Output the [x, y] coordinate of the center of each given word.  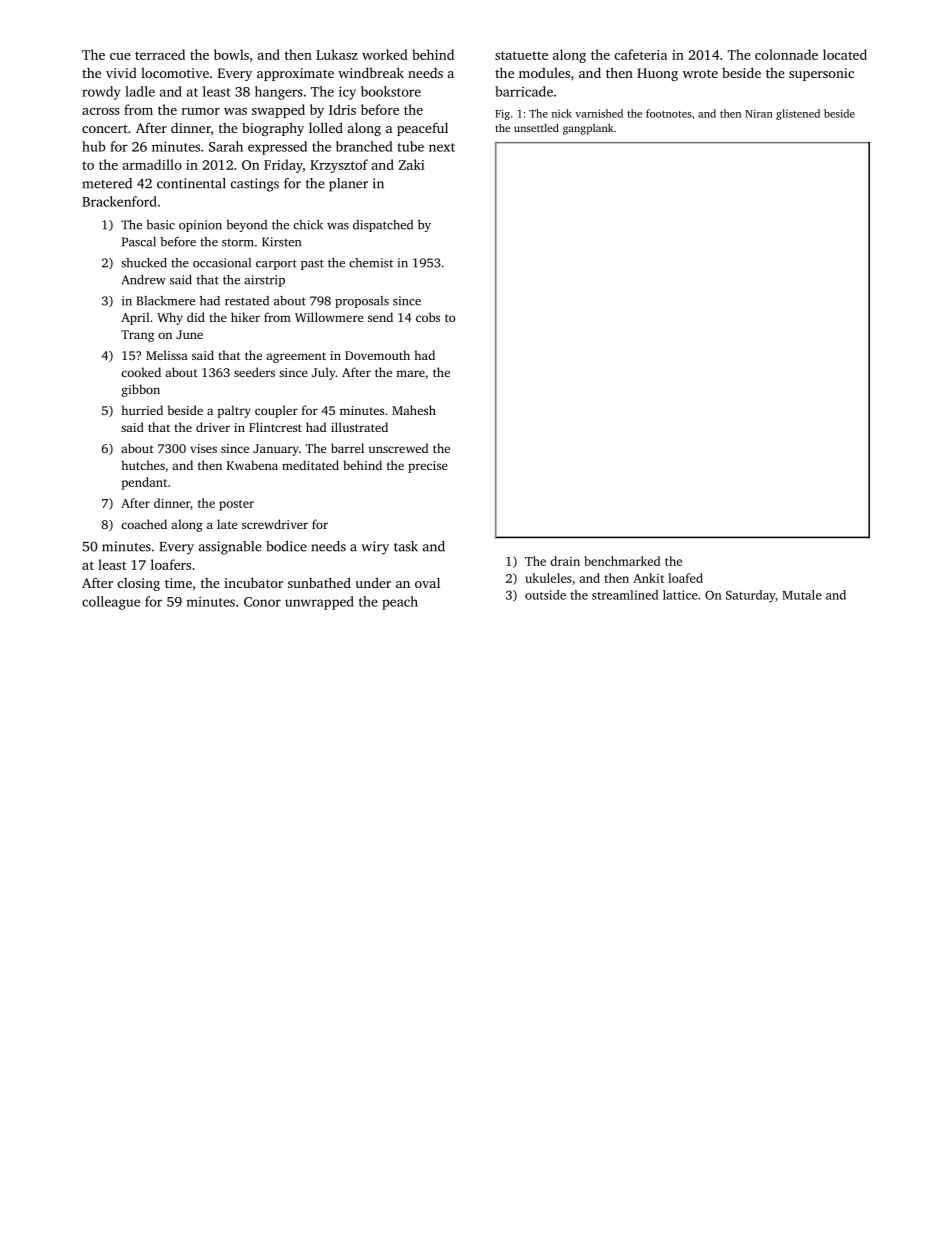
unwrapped [319, 603]
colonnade [786, 54]
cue [120, 56]
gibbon [141, 390]
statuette [521, 55]
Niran [759, 113]
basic [160, 225]
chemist [371, 263]
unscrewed [398, 448]
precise [428, 467]
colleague [111, 603]
